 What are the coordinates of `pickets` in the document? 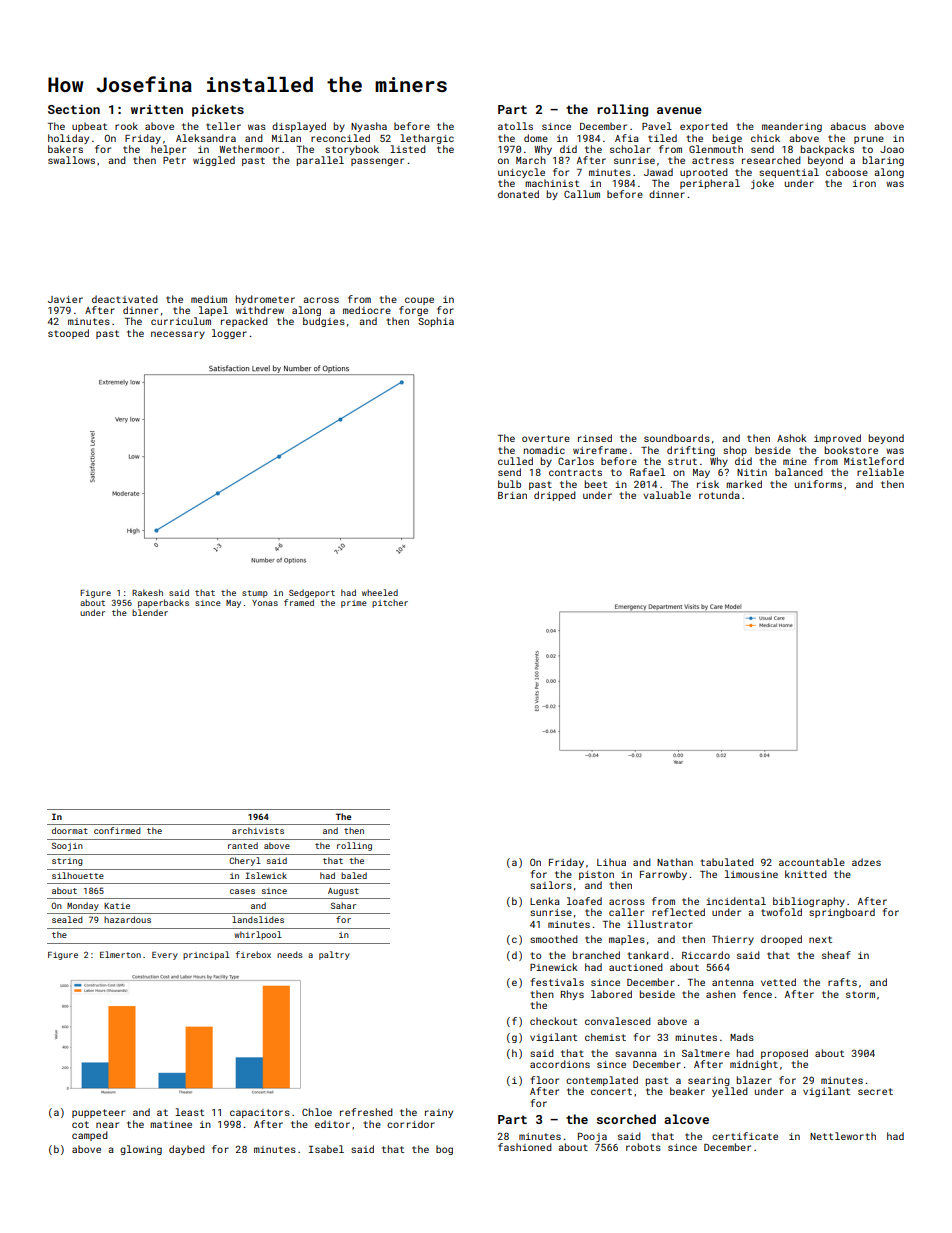 It's located at (218, 110).
